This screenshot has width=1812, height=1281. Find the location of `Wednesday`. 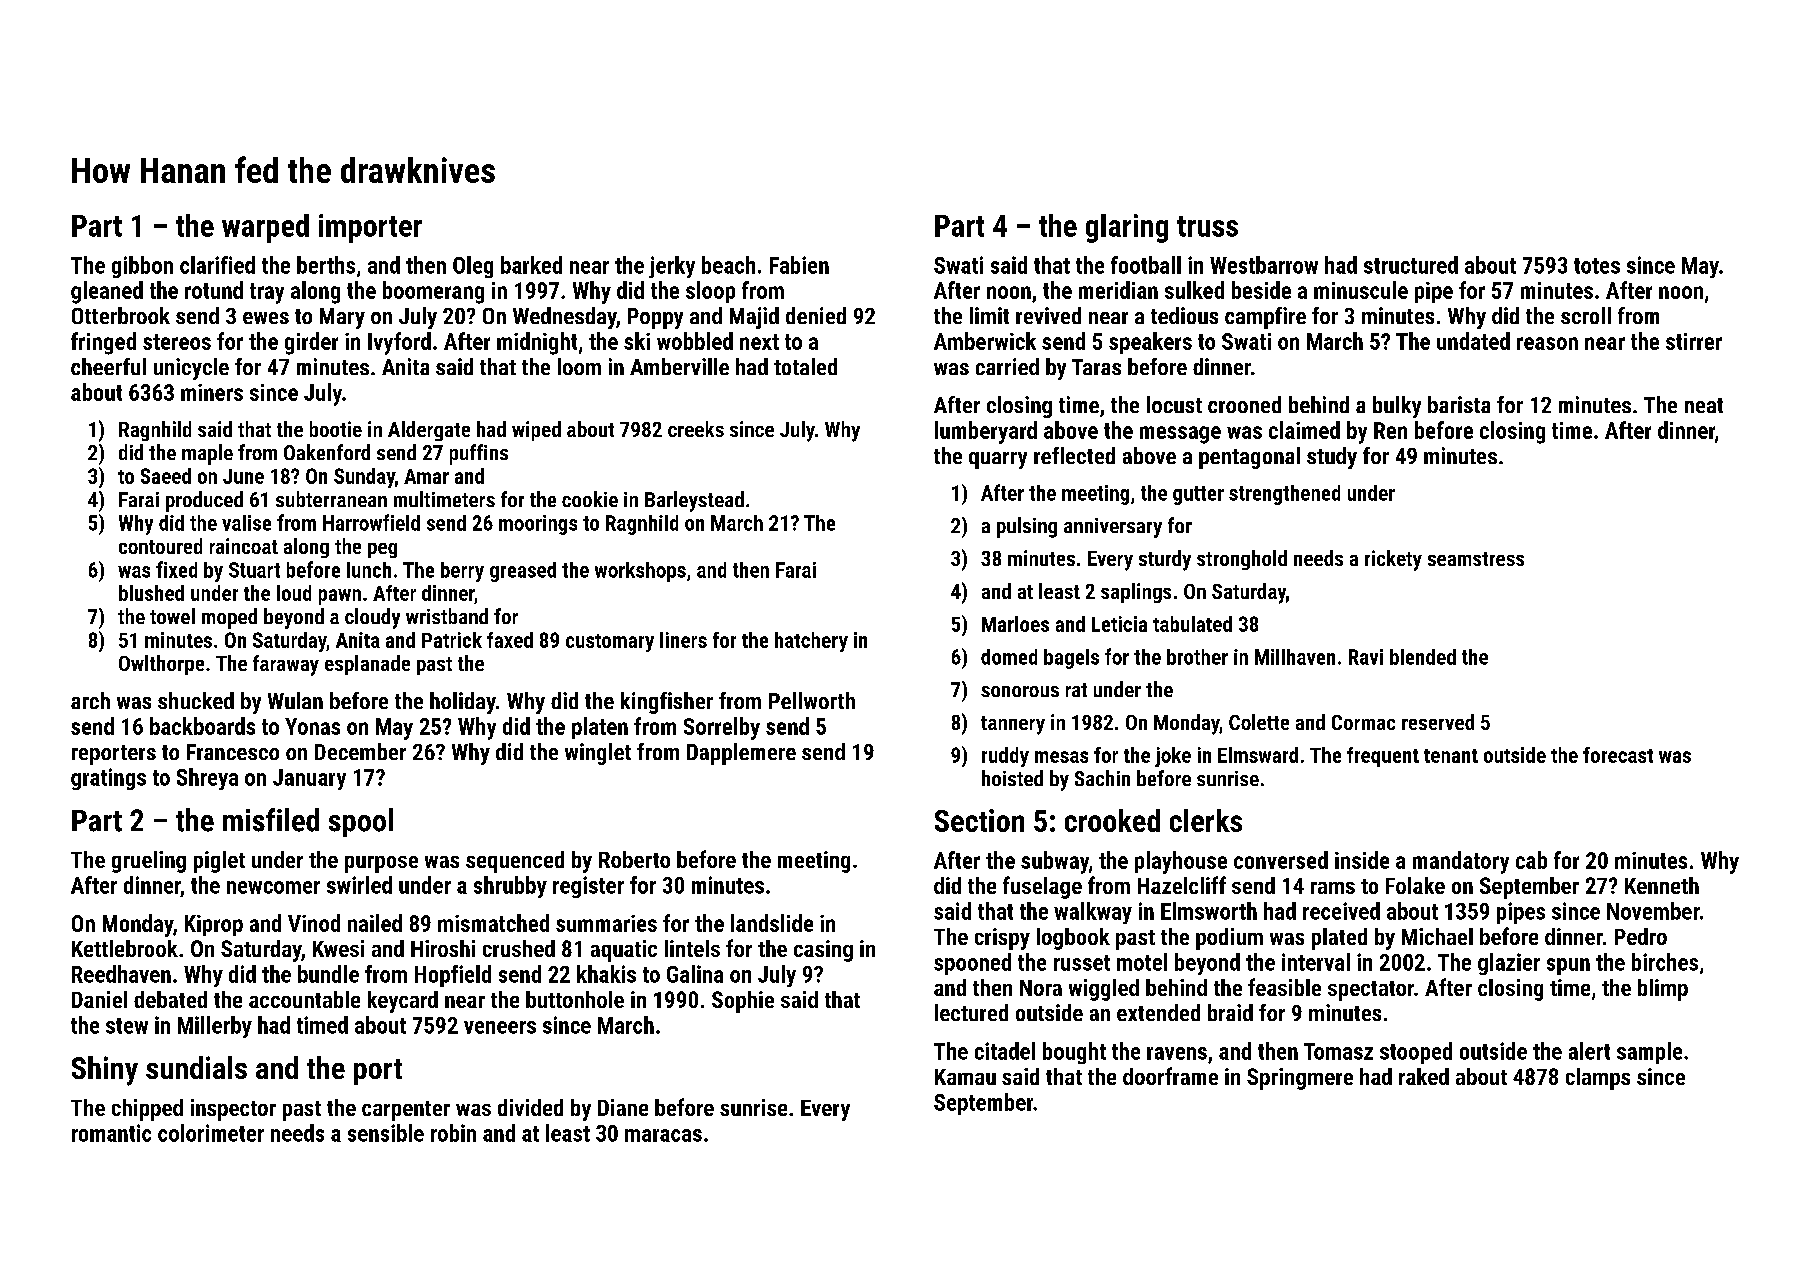

Wednesday is located at coordinates (564, 318).
